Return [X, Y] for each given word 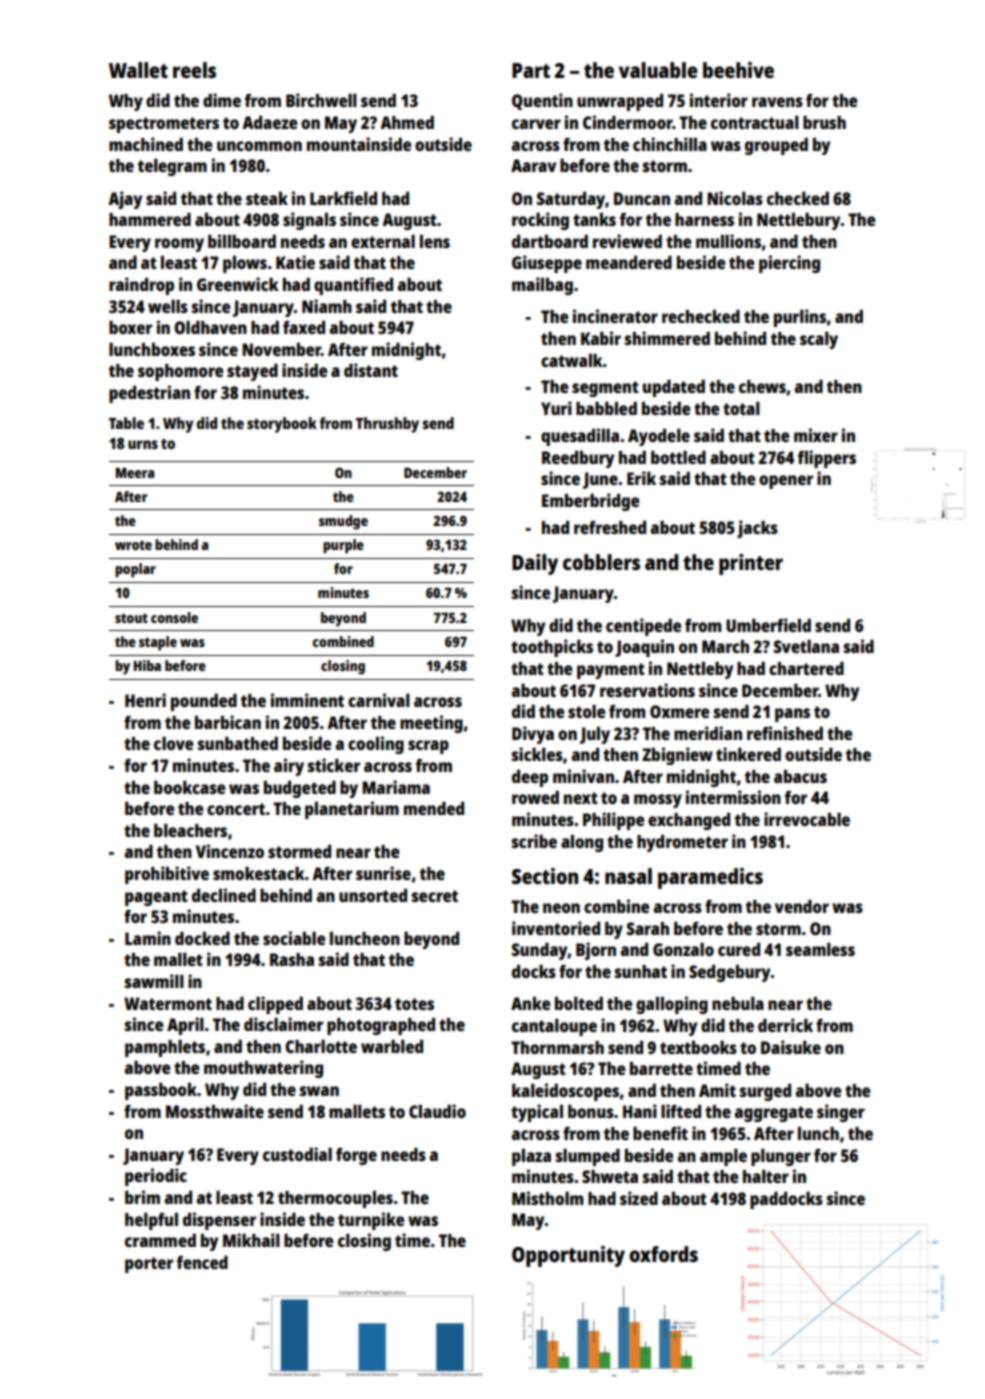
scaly [819, 340]
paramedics [710, 878]
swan [319, 1091]
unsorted [373, 895]
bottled [678, 457]
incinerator [615, 316]
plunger [781, 1157]
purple [343, 546]
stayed [252, 372]
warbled [392, 1046]
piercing [789, 264]
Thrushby [387, 425]
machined [146, 144]
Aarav [533, 165]
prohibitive [167, 875]
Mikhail [251, 1240]
